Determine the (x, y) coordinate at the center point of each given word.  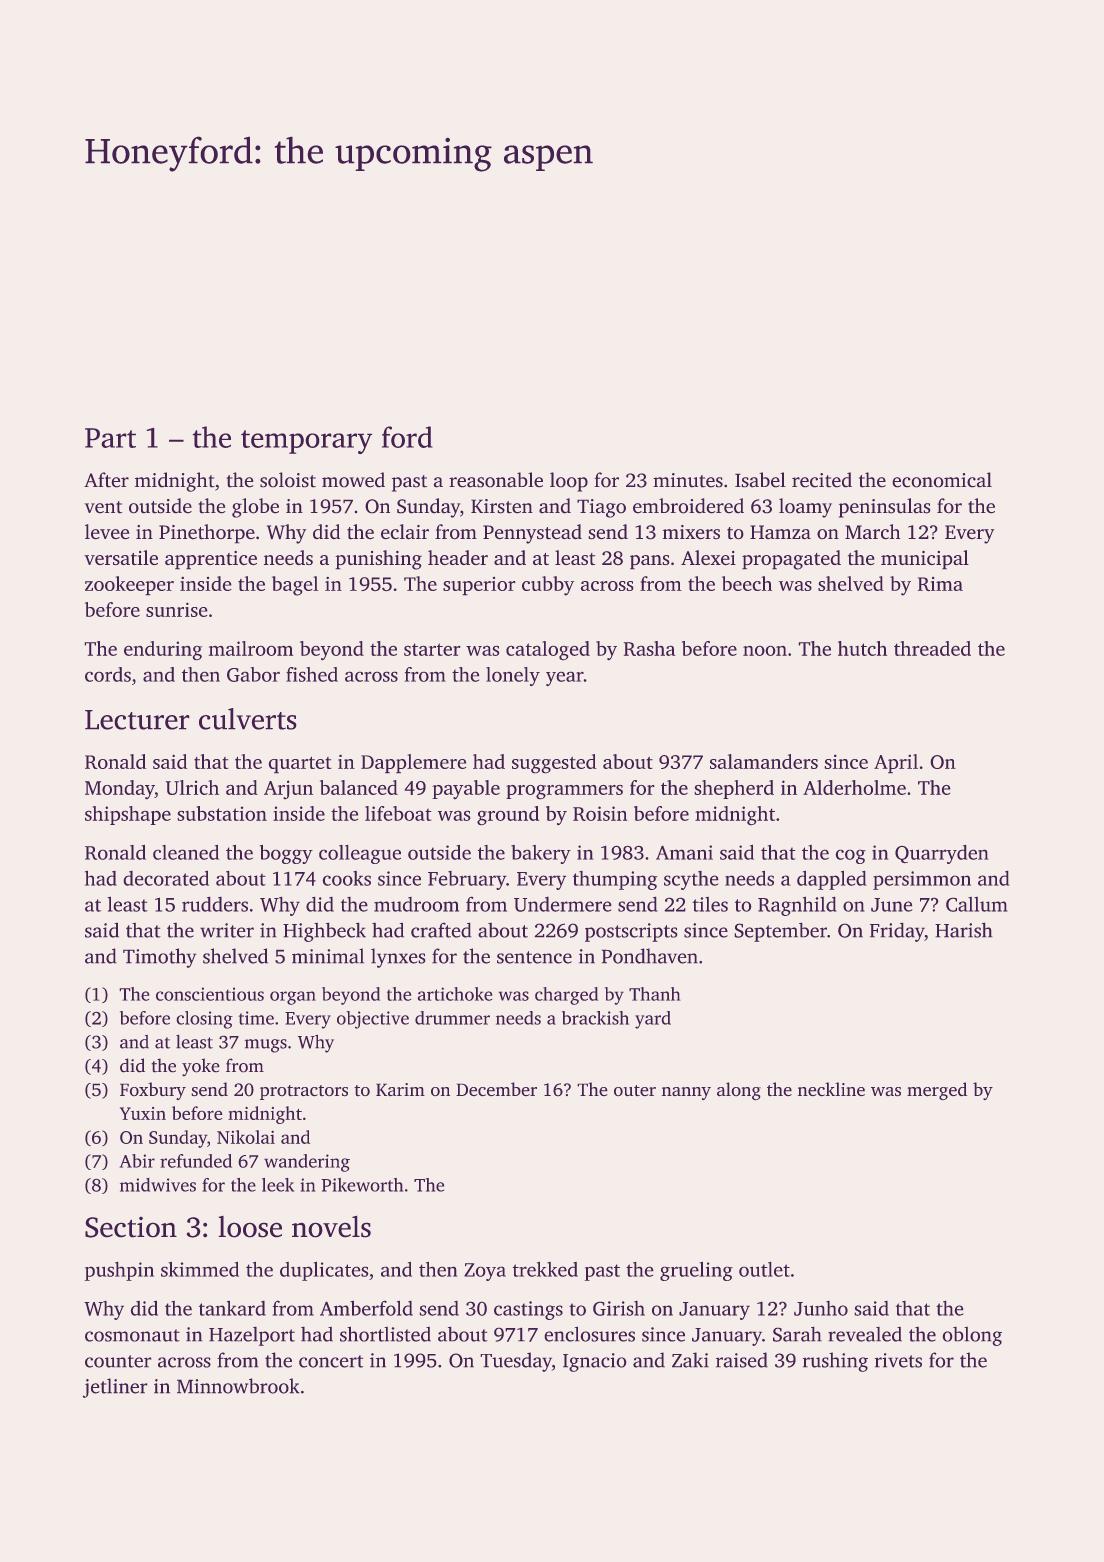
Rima (940, 584)
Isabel (760, 480)
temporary (306, 442)
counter (118, 1361)
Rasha (649, 648)
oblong (972, 1336)
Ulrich (192, 787)
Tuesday (516, 1362)
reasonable (496, 480)
